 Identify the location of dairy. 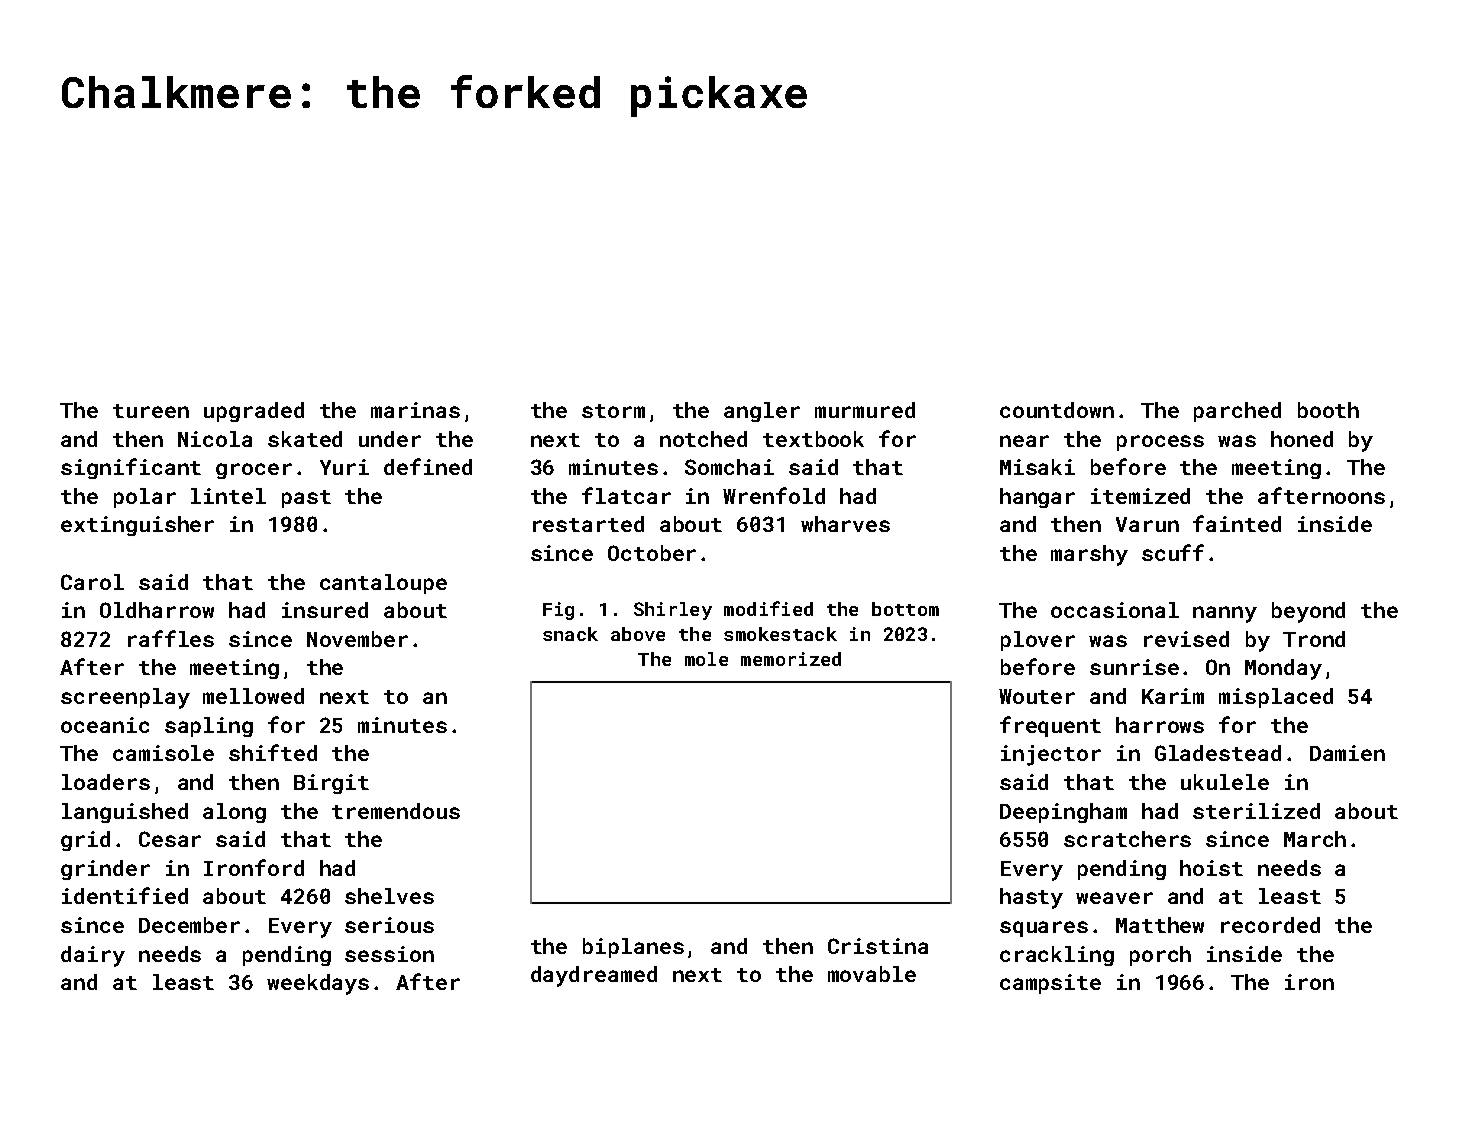
(93, 956).
